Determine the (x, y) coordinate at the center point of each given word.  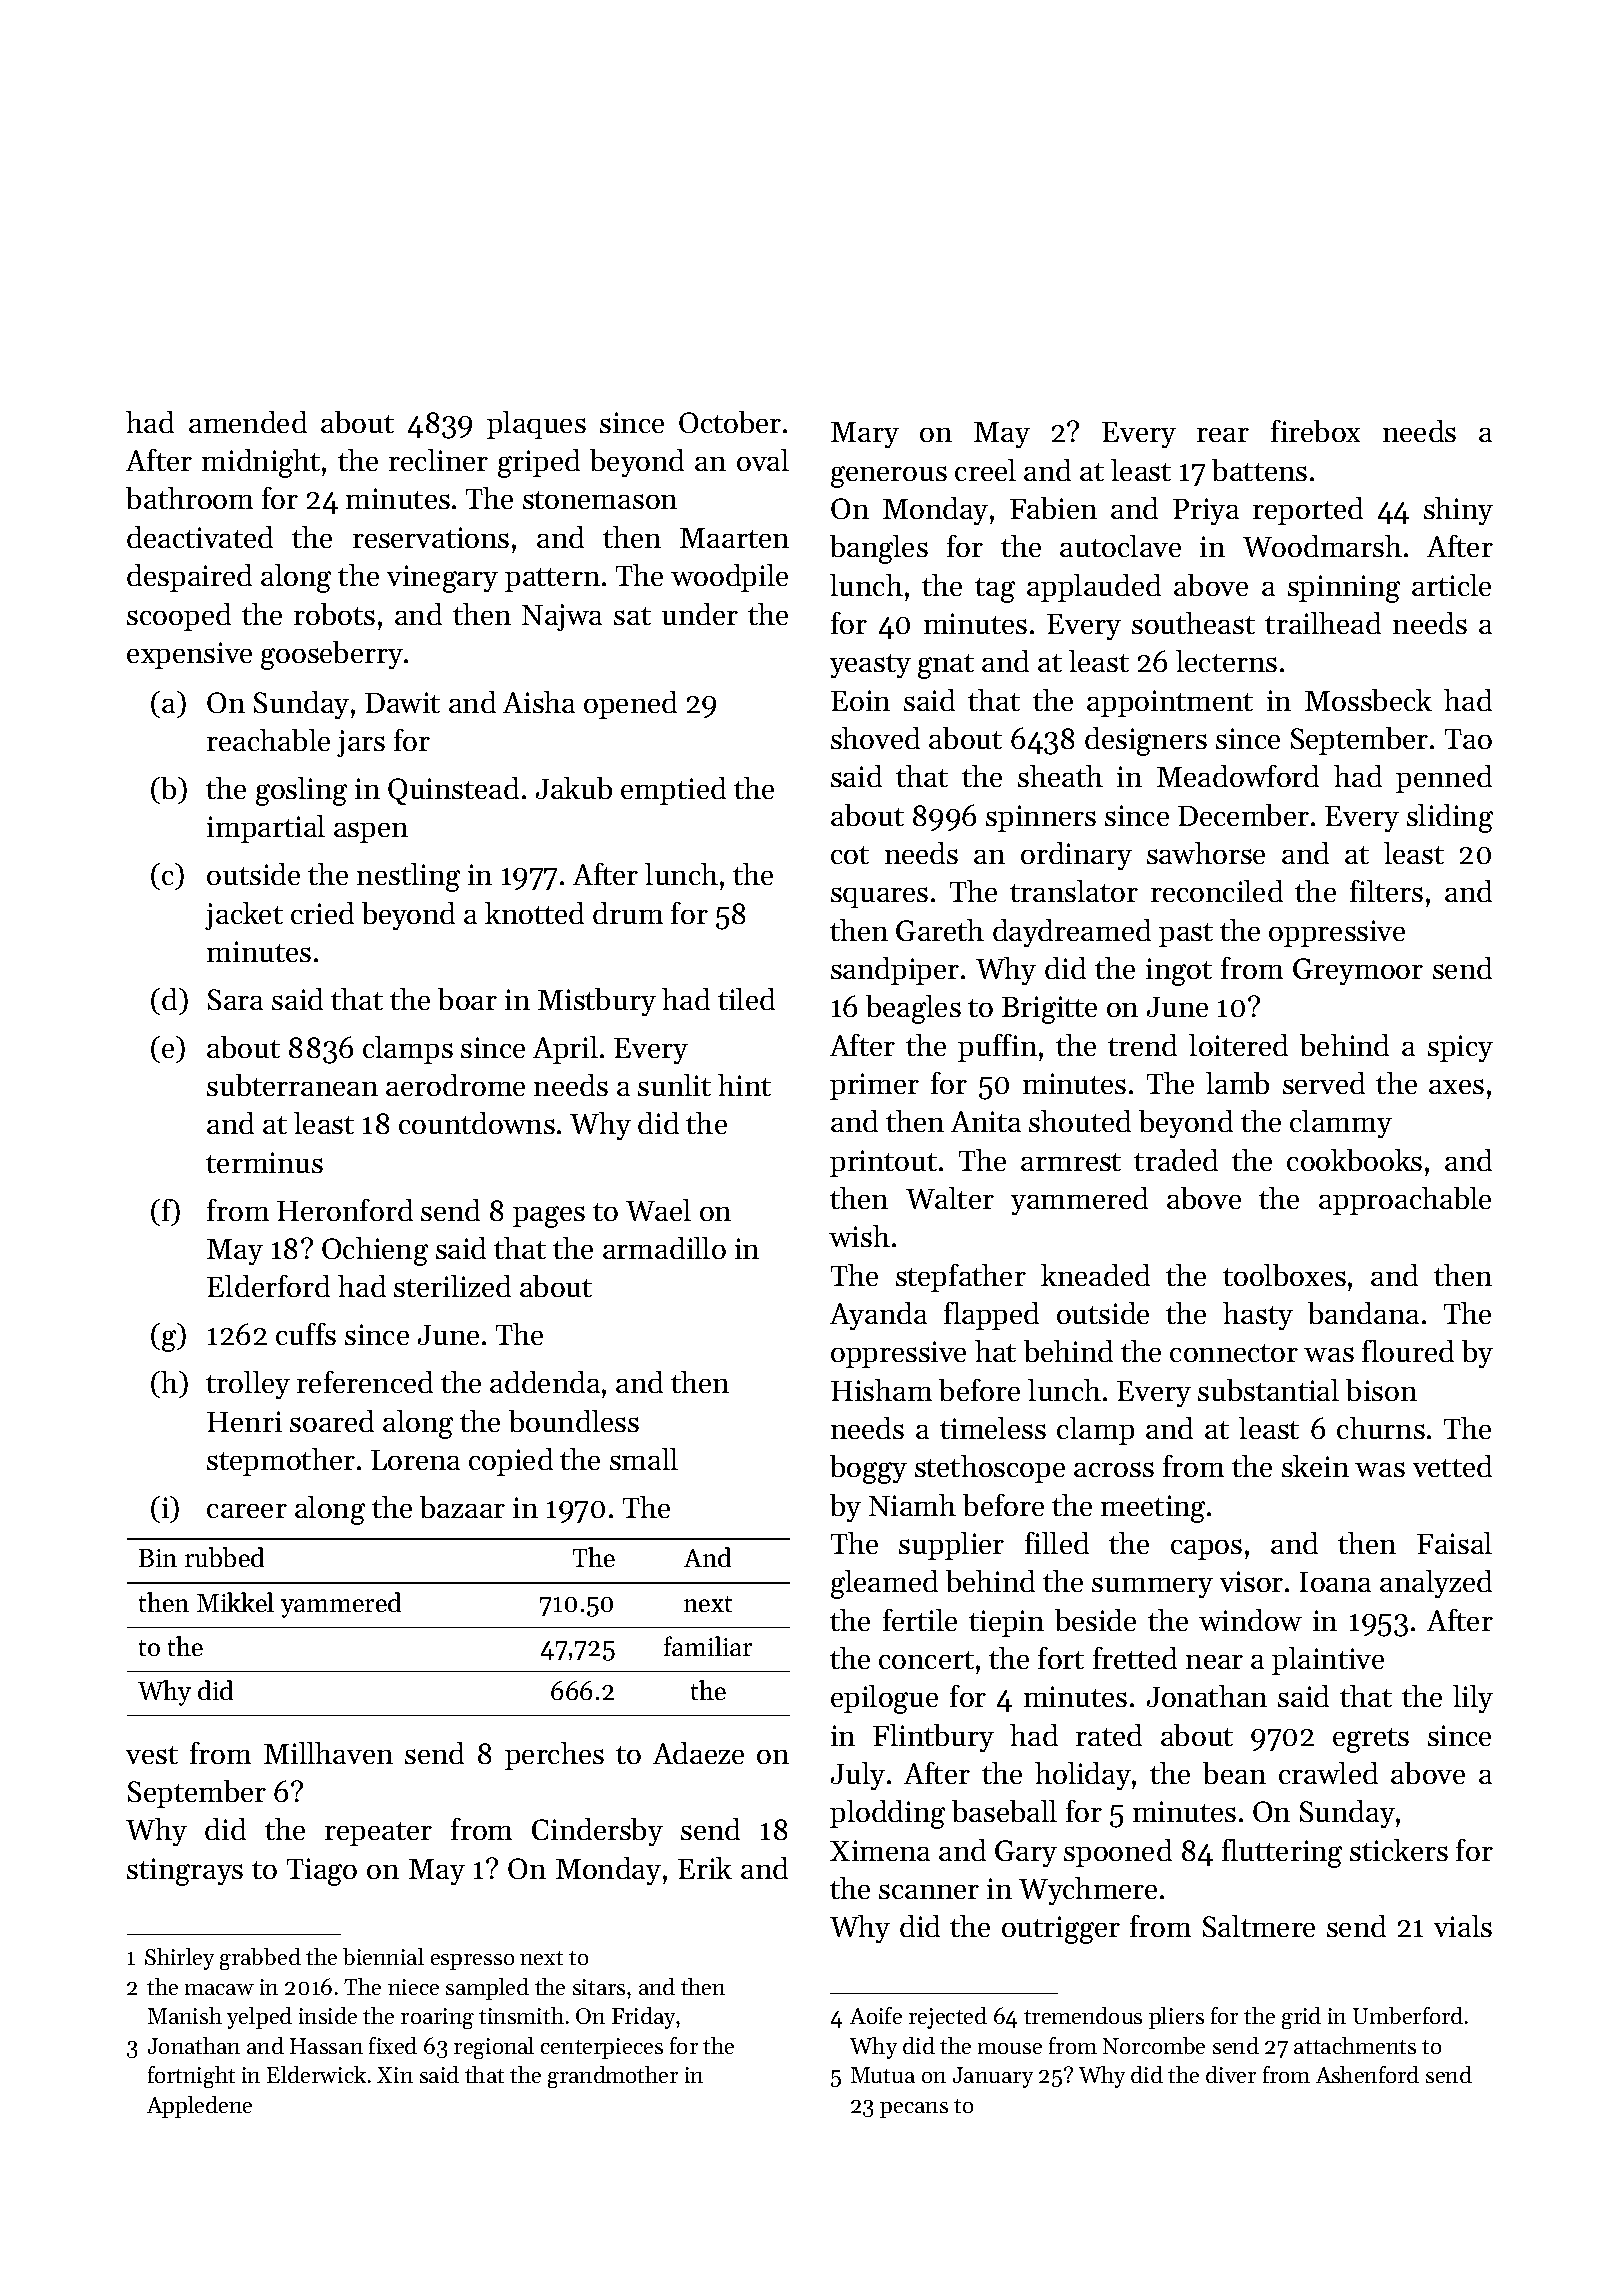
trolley (248, 1385)
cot (850, 855)
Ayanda (878, 1316)
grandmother (613, 2077)
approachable (1405, 1201)
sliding (1450, 818)
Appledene (199, 2107)
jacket (244, 916)
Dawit (402, 702)
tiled (746, 999)
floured (1408, 1351)
